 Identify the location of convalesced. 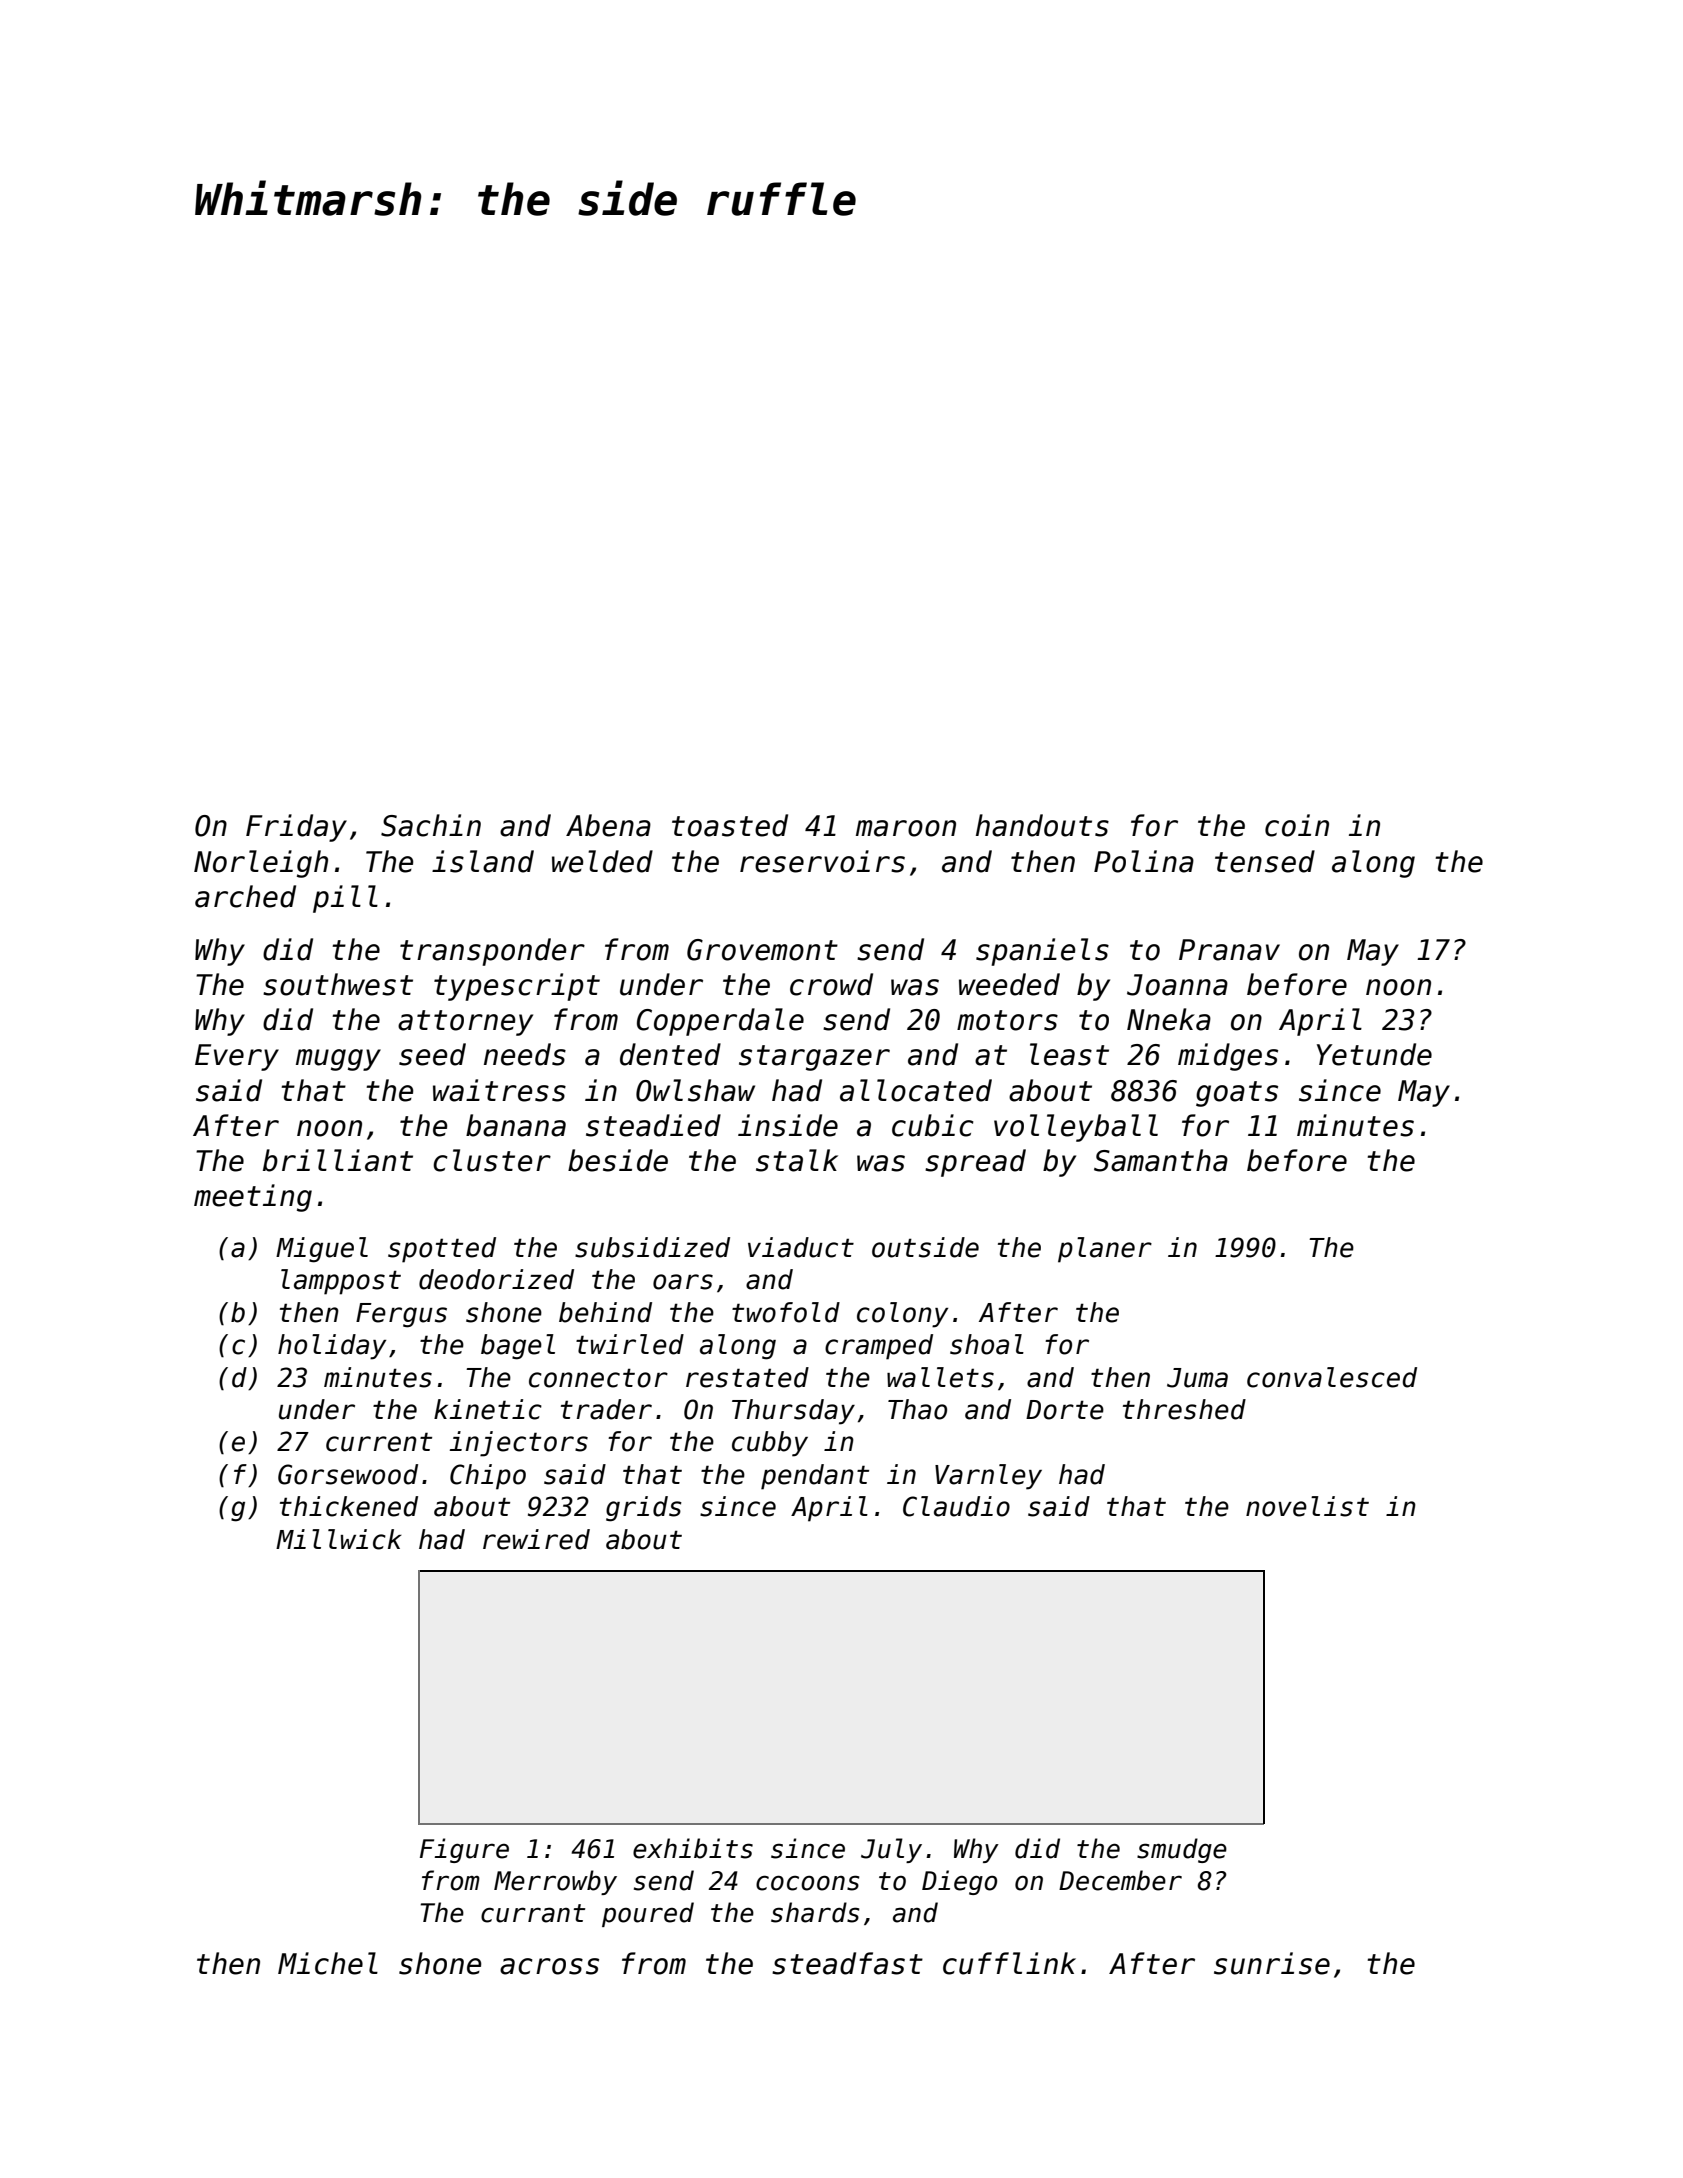
(1332, 1377).
